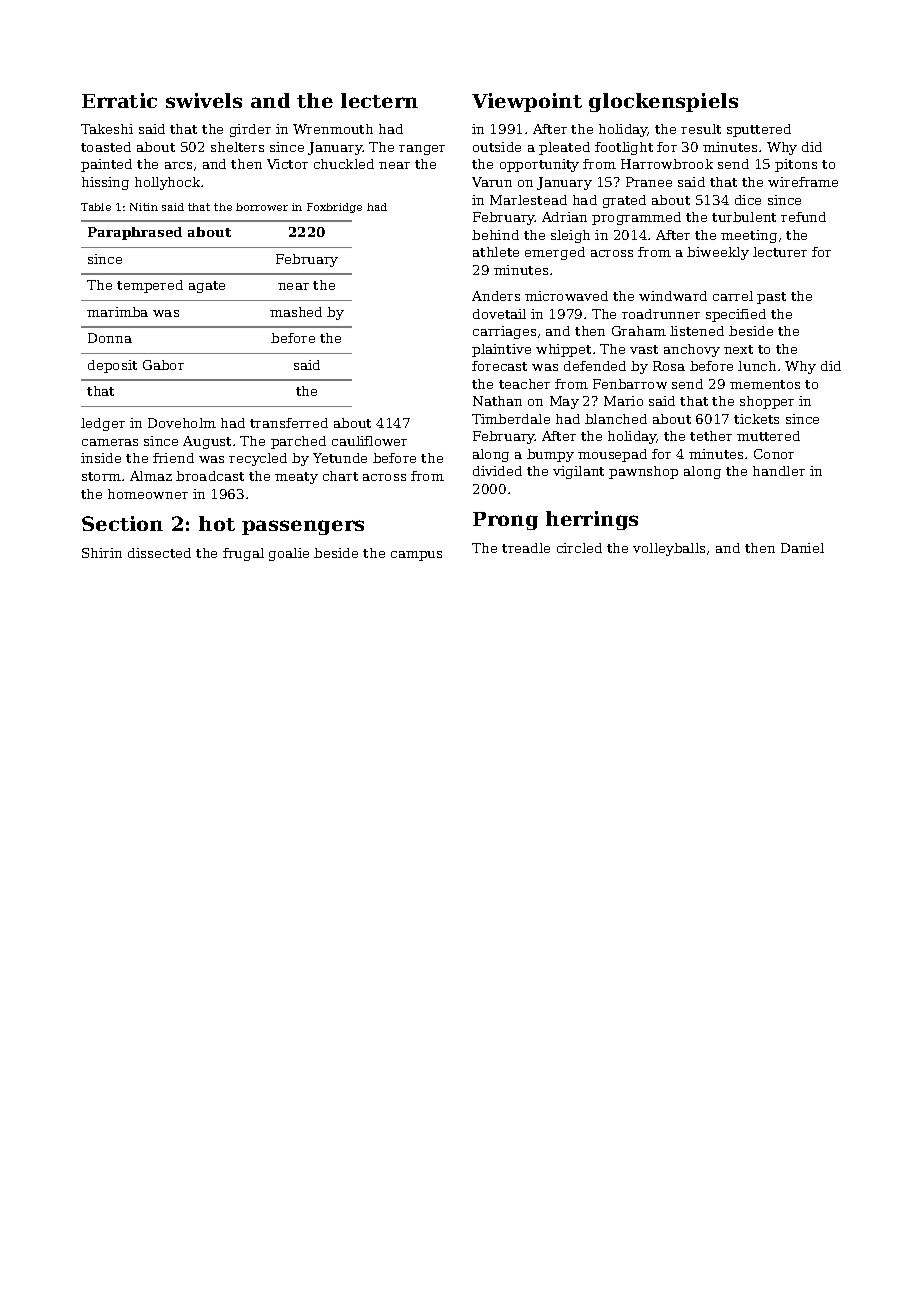  What do you see at coordinates (102, 553) in the image?
I see `Shirin` at bounding box center [102, 553].
